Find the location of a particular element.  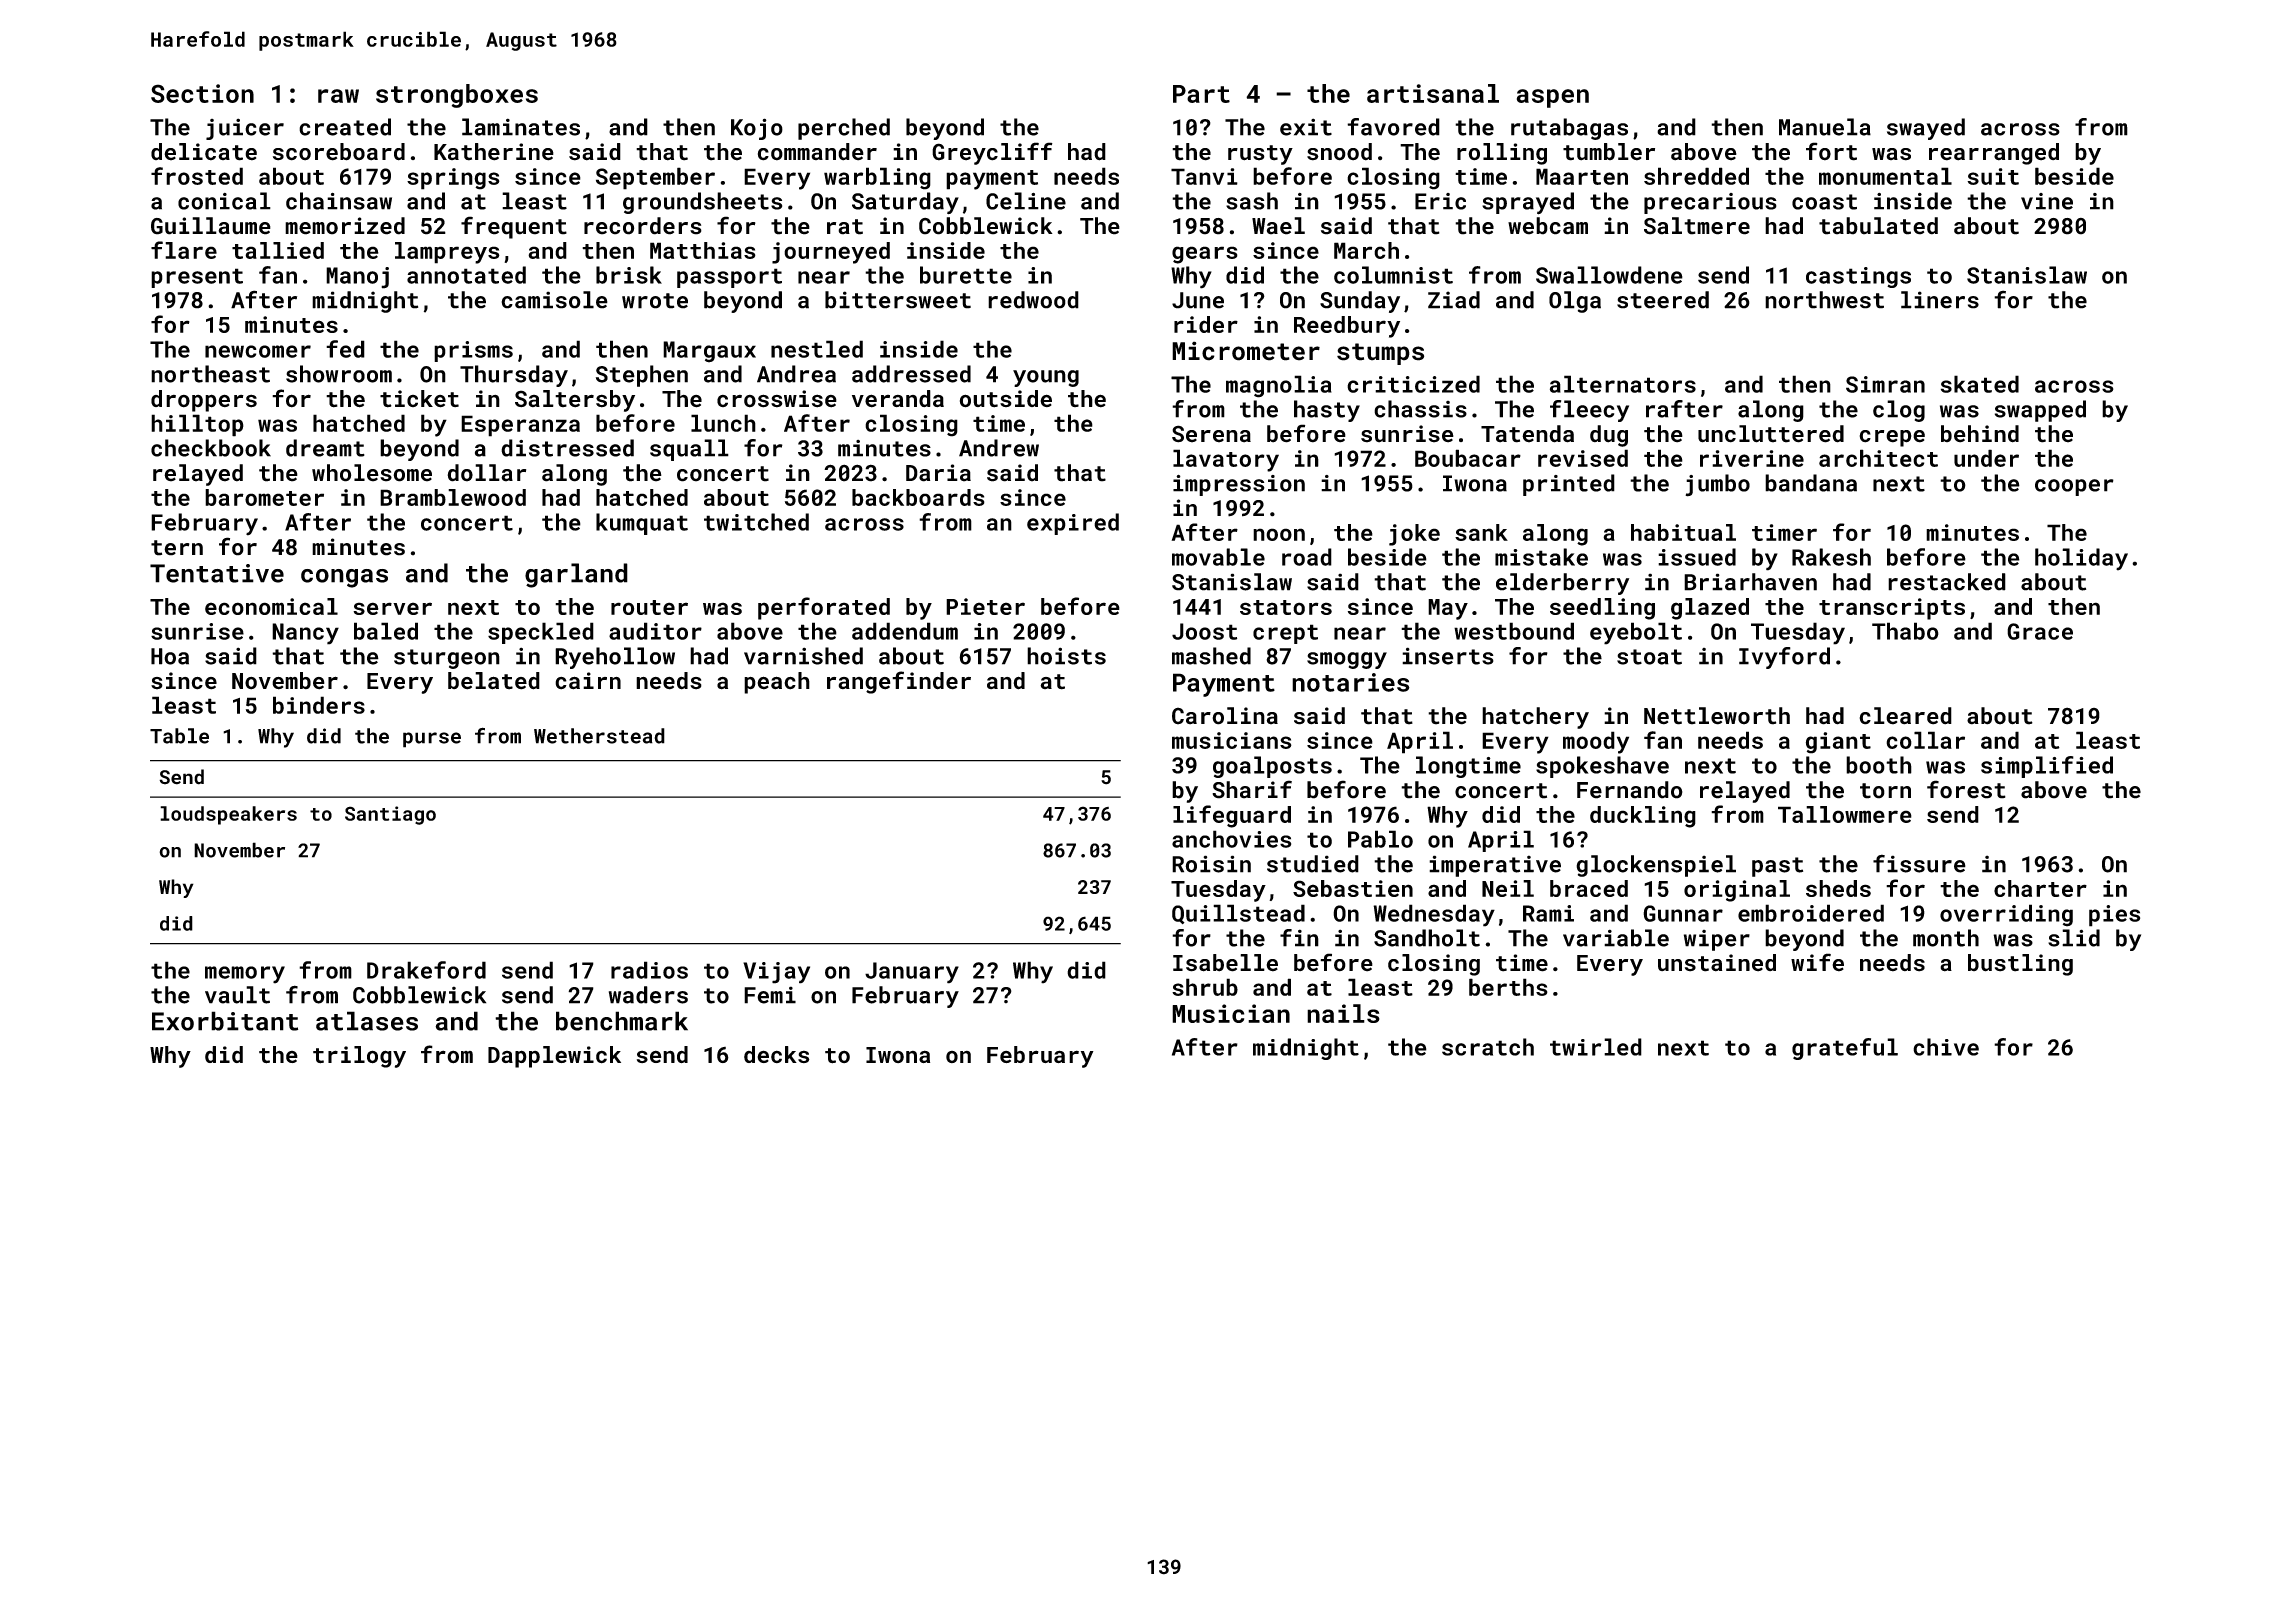

Section is located at coordinates (202, 93).
